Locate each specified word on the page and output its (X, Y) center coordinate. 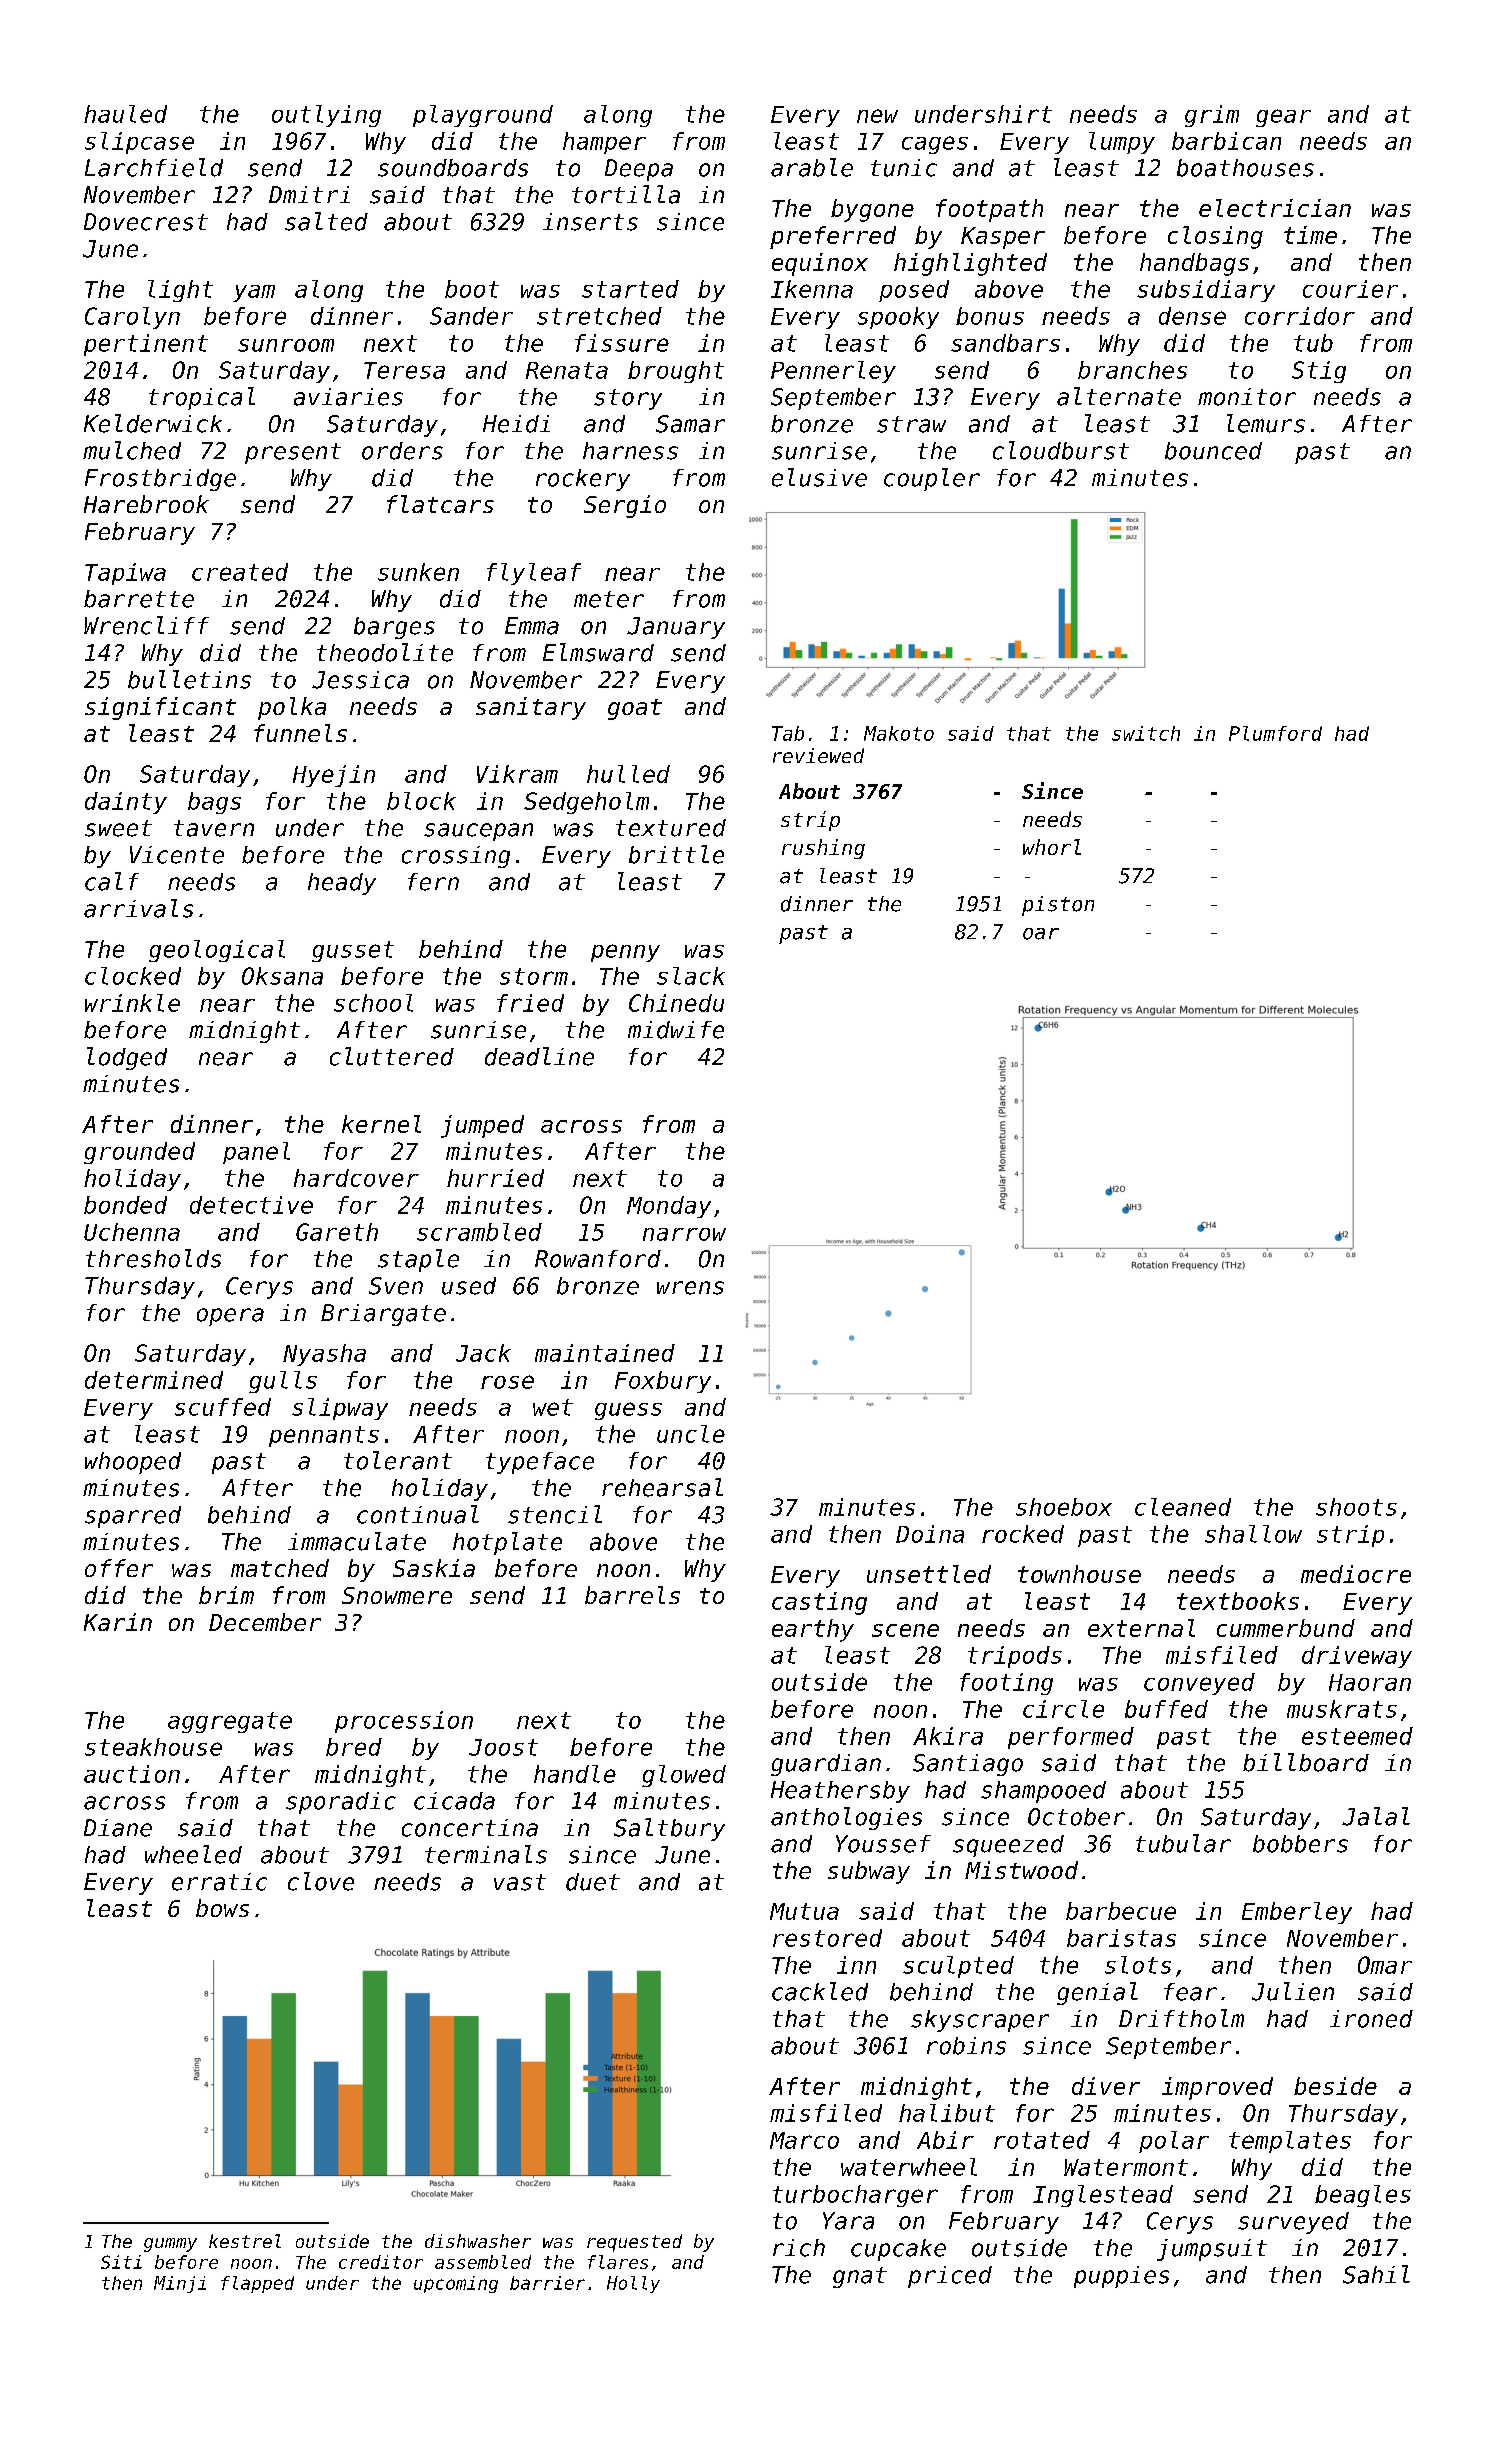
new (877, 116)
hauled (125, 114)
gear (1283, 118)
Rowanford (598, 1259)
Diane (118, 1828)
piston (1058, 906)
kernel (381, 1124)
